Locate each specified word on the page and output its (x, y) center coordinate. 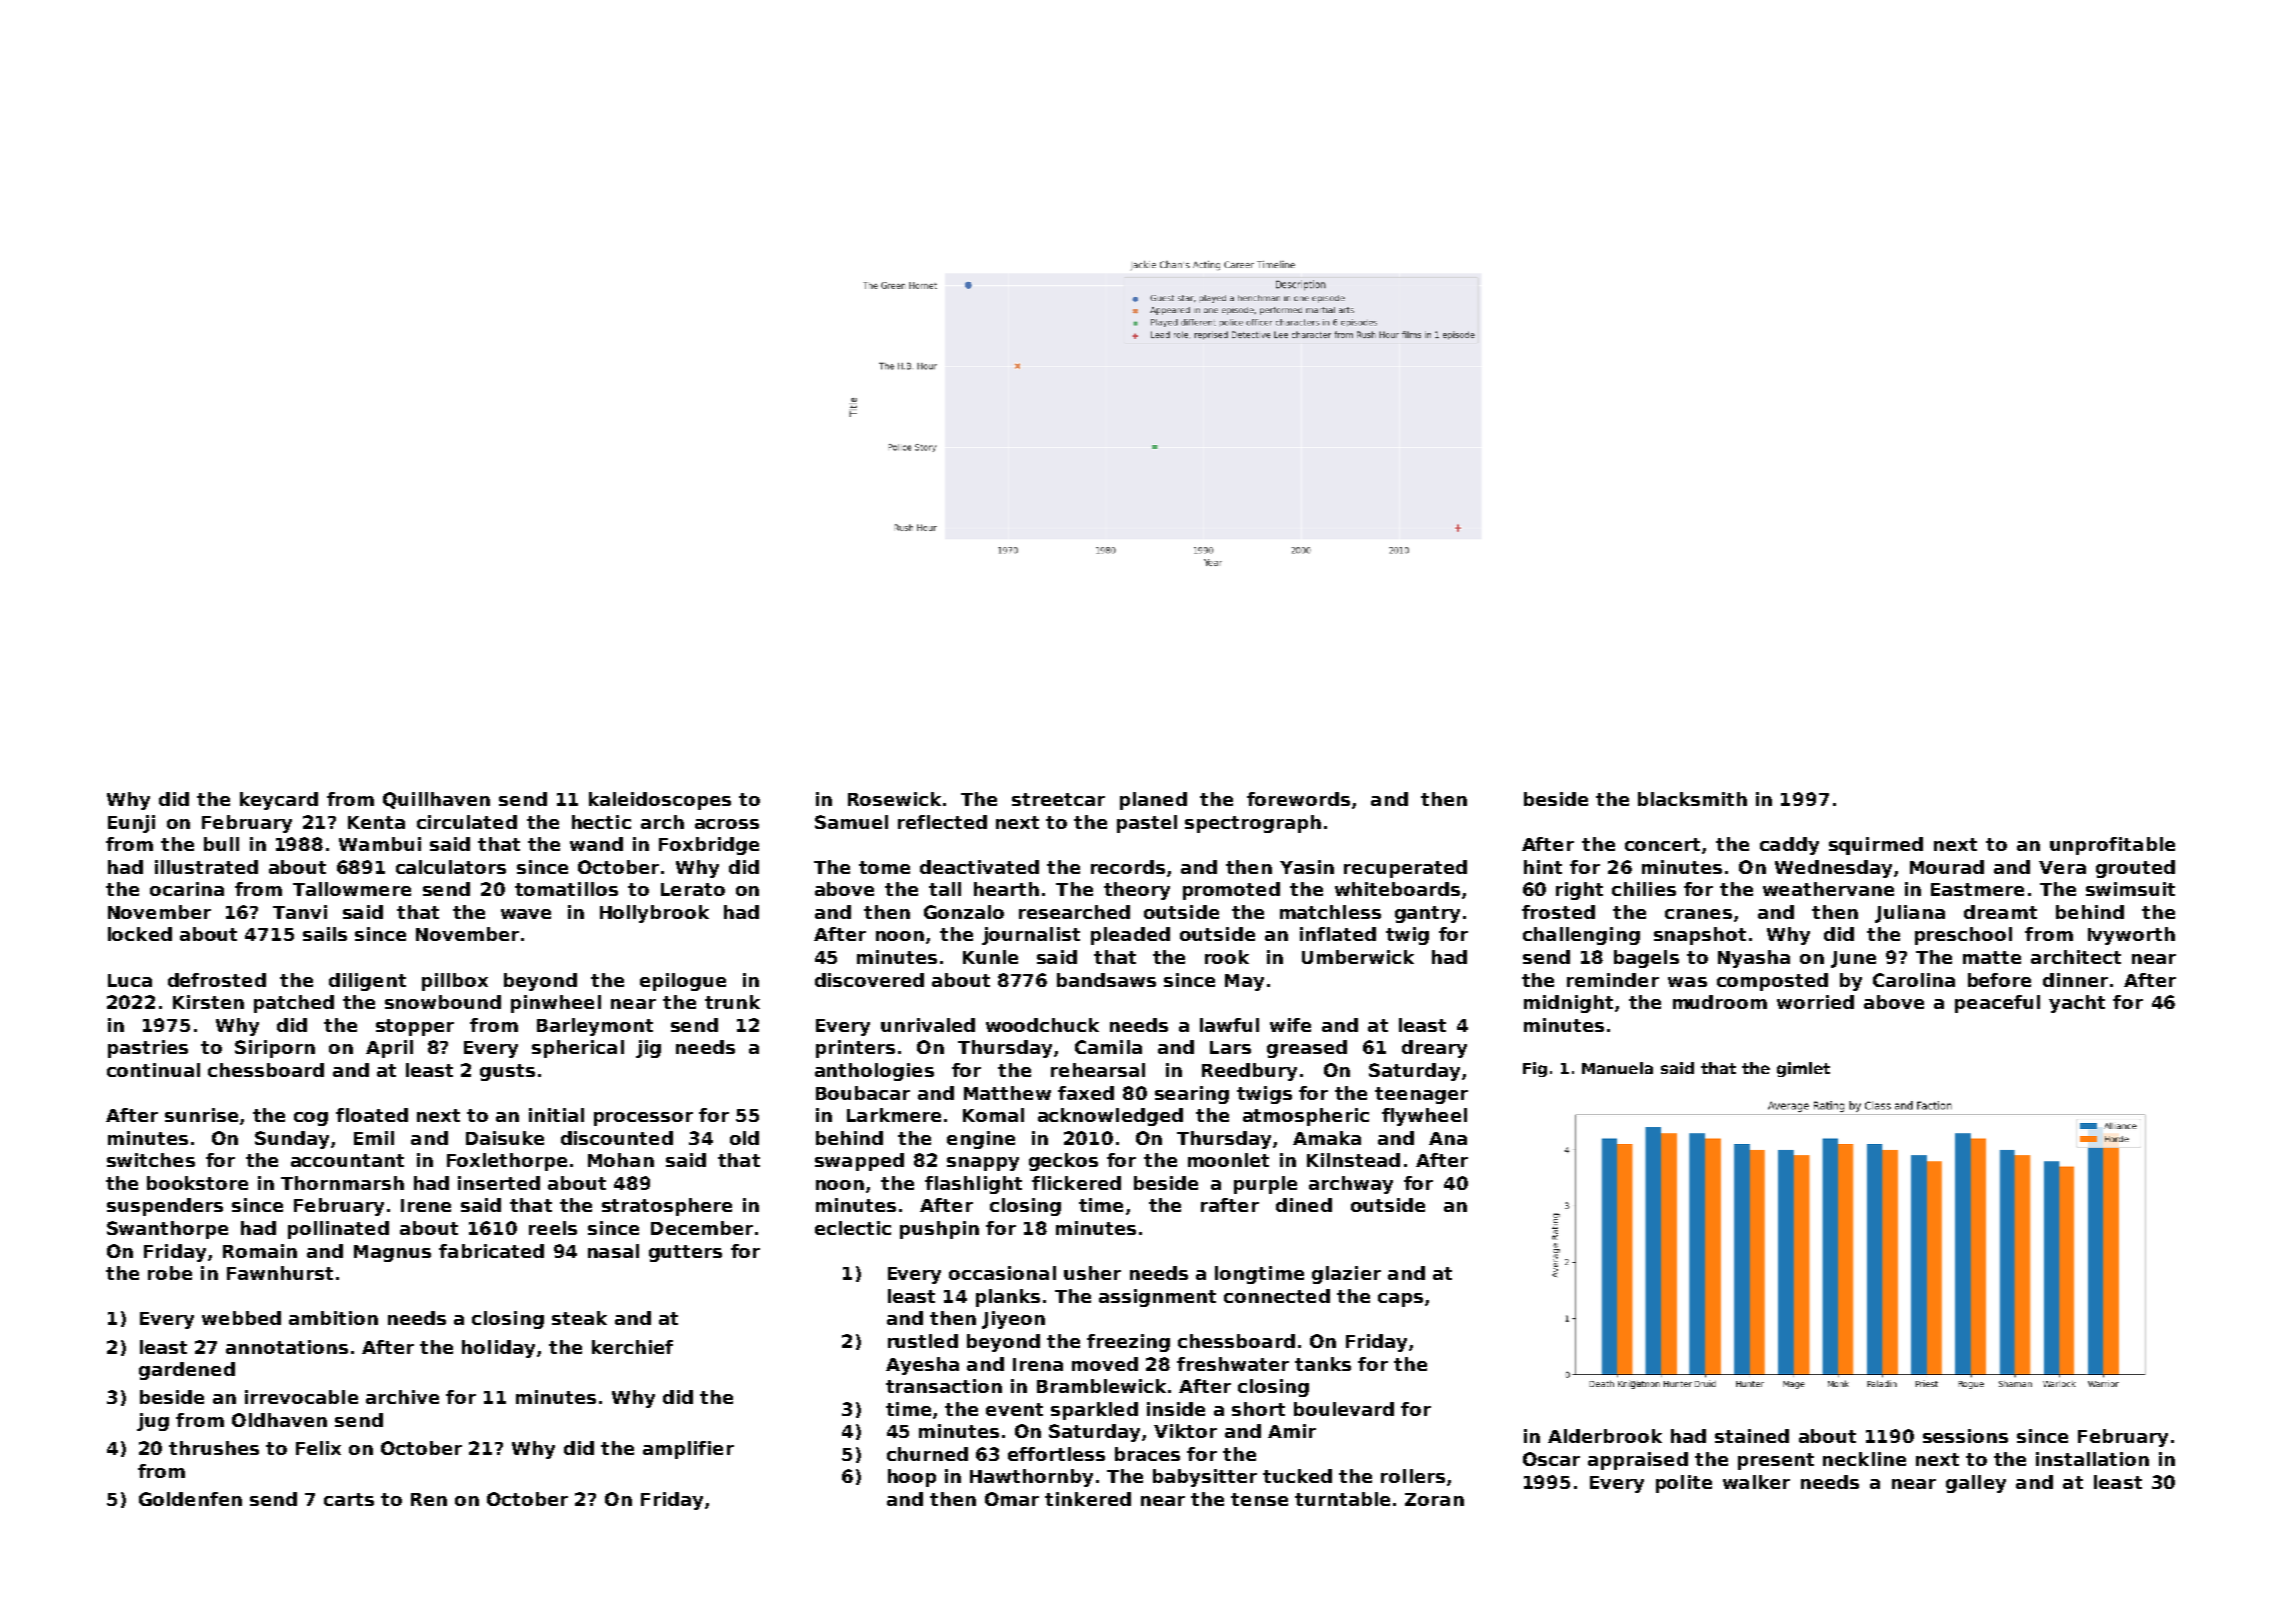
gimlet (1803, 1069)
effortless (1056, 1454)
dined (1304, 1205)
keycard (279, 801)
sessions (1965, 1436)
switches (151, 1160)
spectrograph (1253, 824)
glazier (1346, 1275)
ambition (333, 1318)
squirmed (1876, 846)
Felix (318, 1448)
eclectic (853, 1228)
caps (1400, 1300)
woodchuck (1042, 1025)
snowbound (443, 1002)
